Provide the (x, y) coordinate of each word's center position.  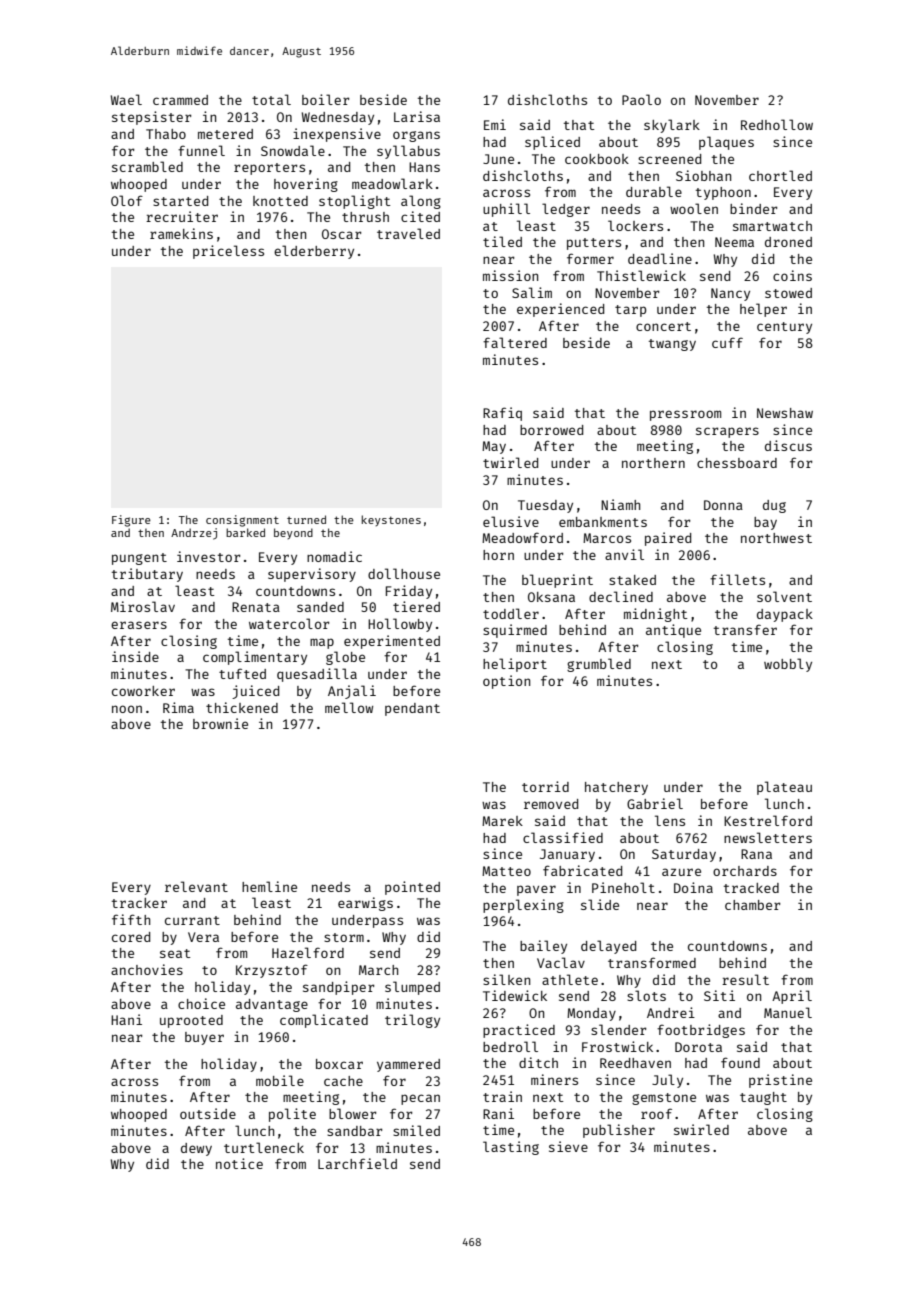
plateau (784, 788)
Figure (131, 521)
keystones (391, 520)
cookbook (597, 159)
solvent (784, 596)
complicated (324, 1021)
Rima (178, 707)
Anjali (352, 692)
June (498, 159)
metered (225, 134)
